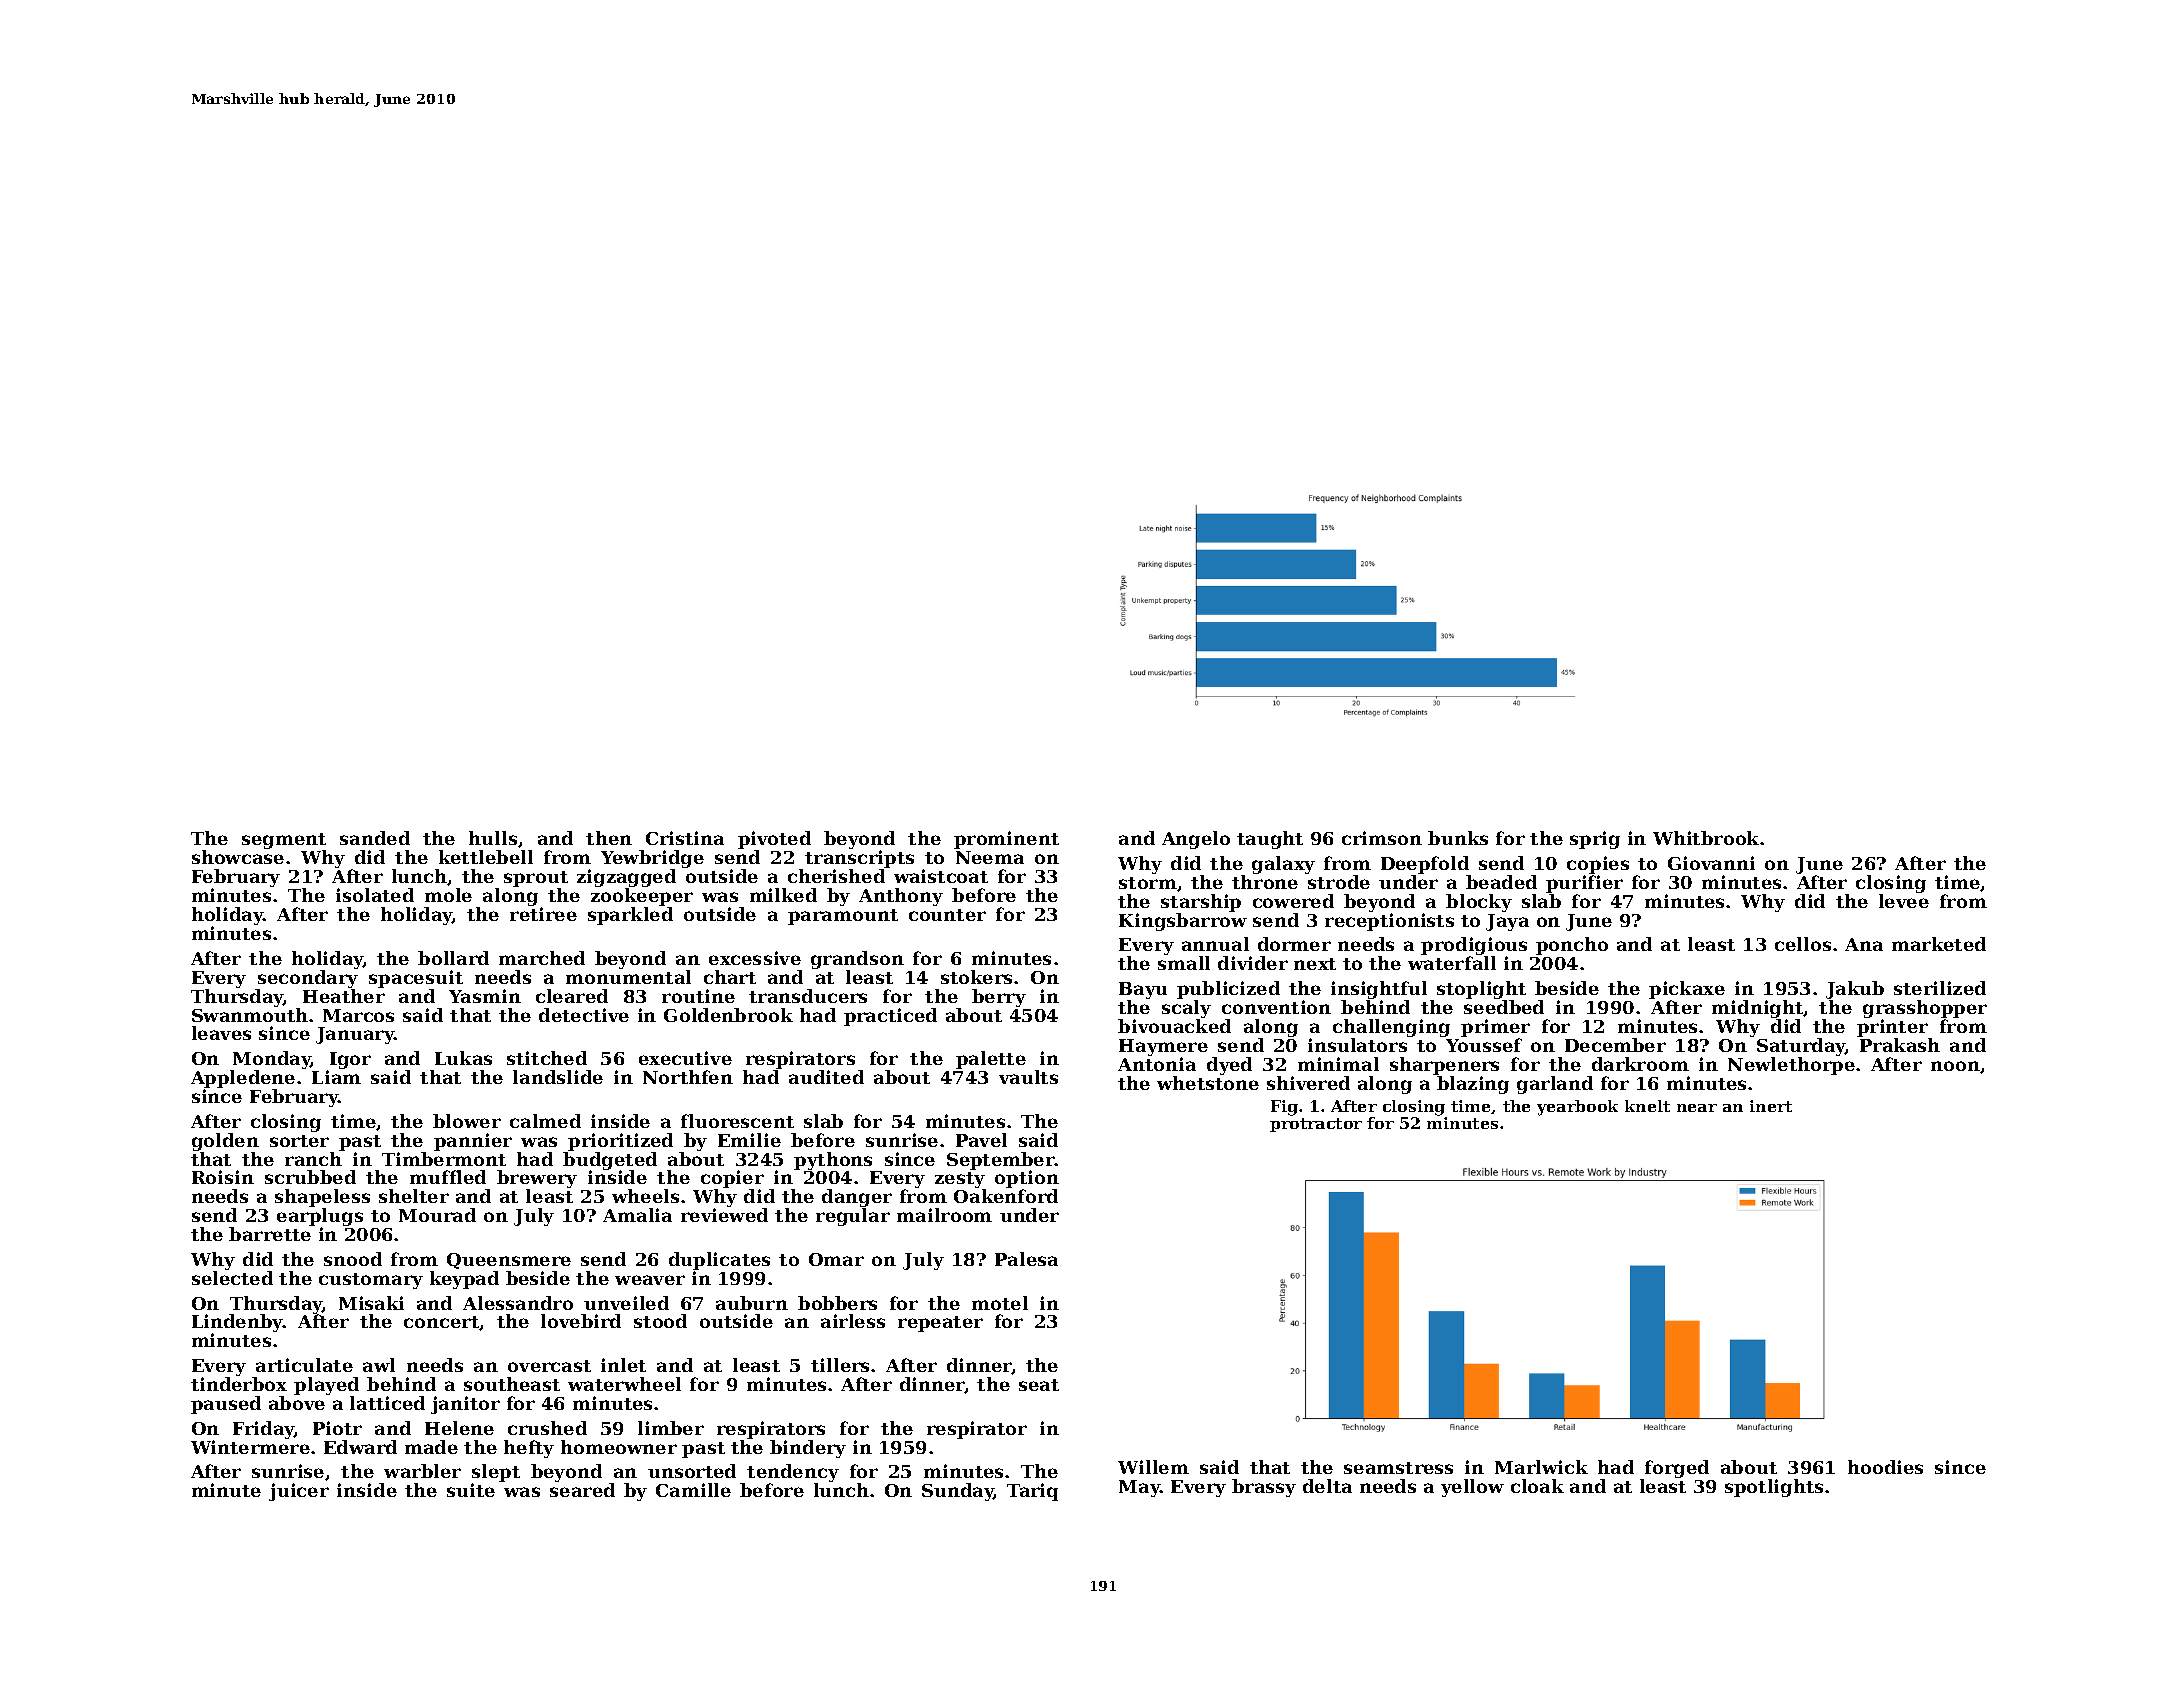  I want to click on blower, so click(467, 1121).
